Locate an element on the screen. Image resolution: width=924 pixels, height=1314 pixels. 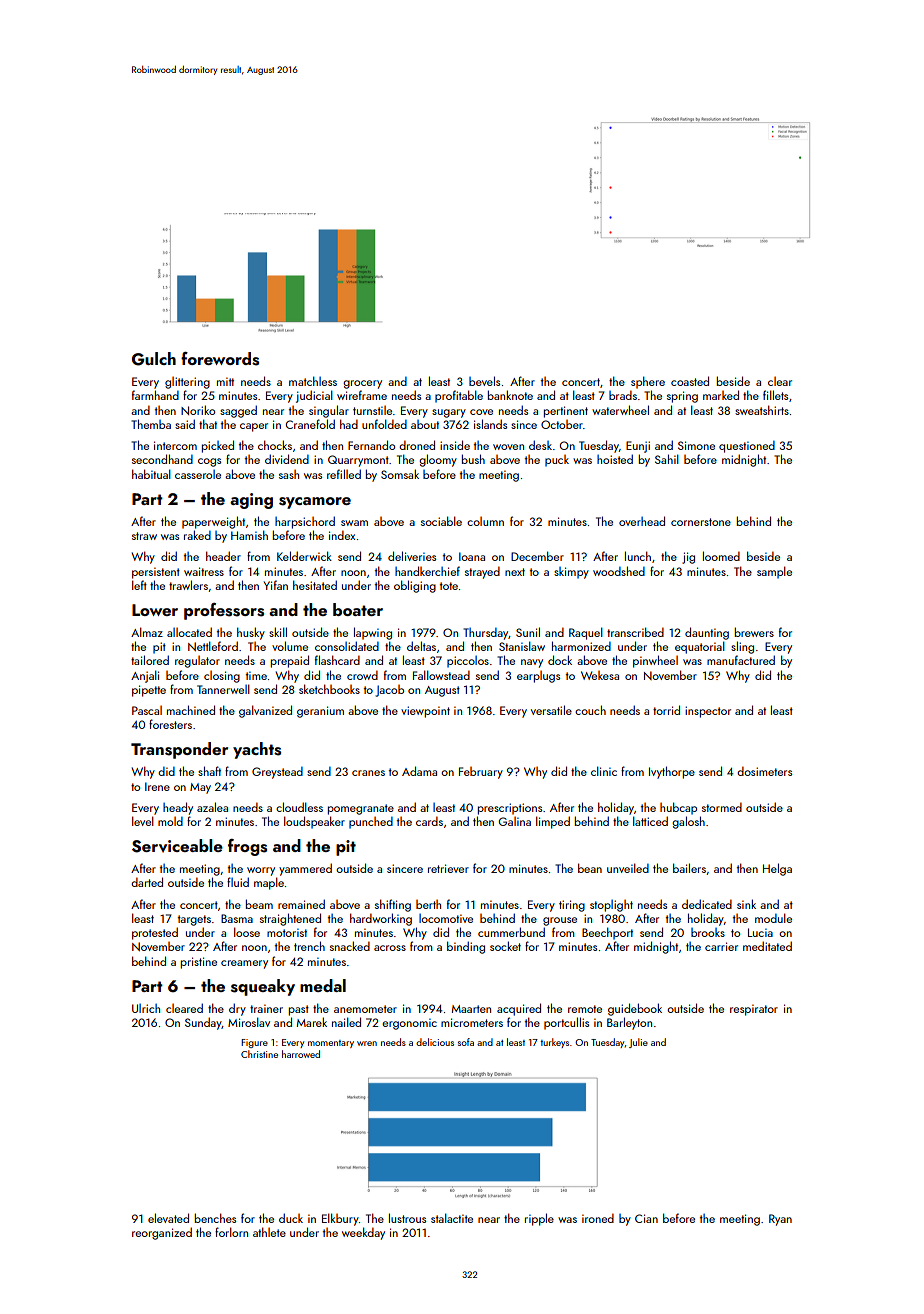
coasted is located at coordinates (690, 381).
